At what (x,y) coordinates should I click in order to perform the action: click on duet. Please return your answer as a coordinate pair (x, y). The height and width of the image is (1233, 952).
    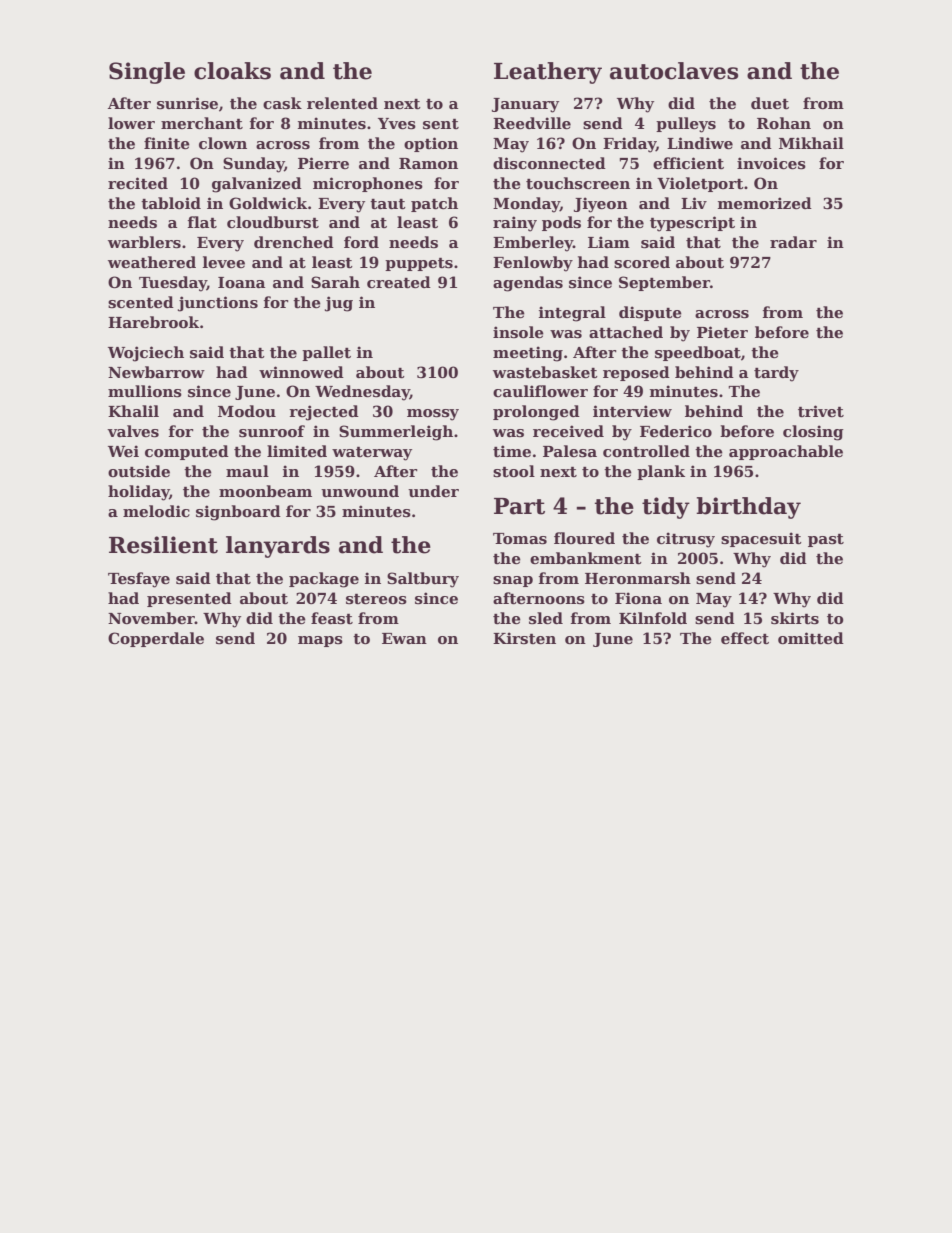
    Looking at the image, I should click on (770, 103).
